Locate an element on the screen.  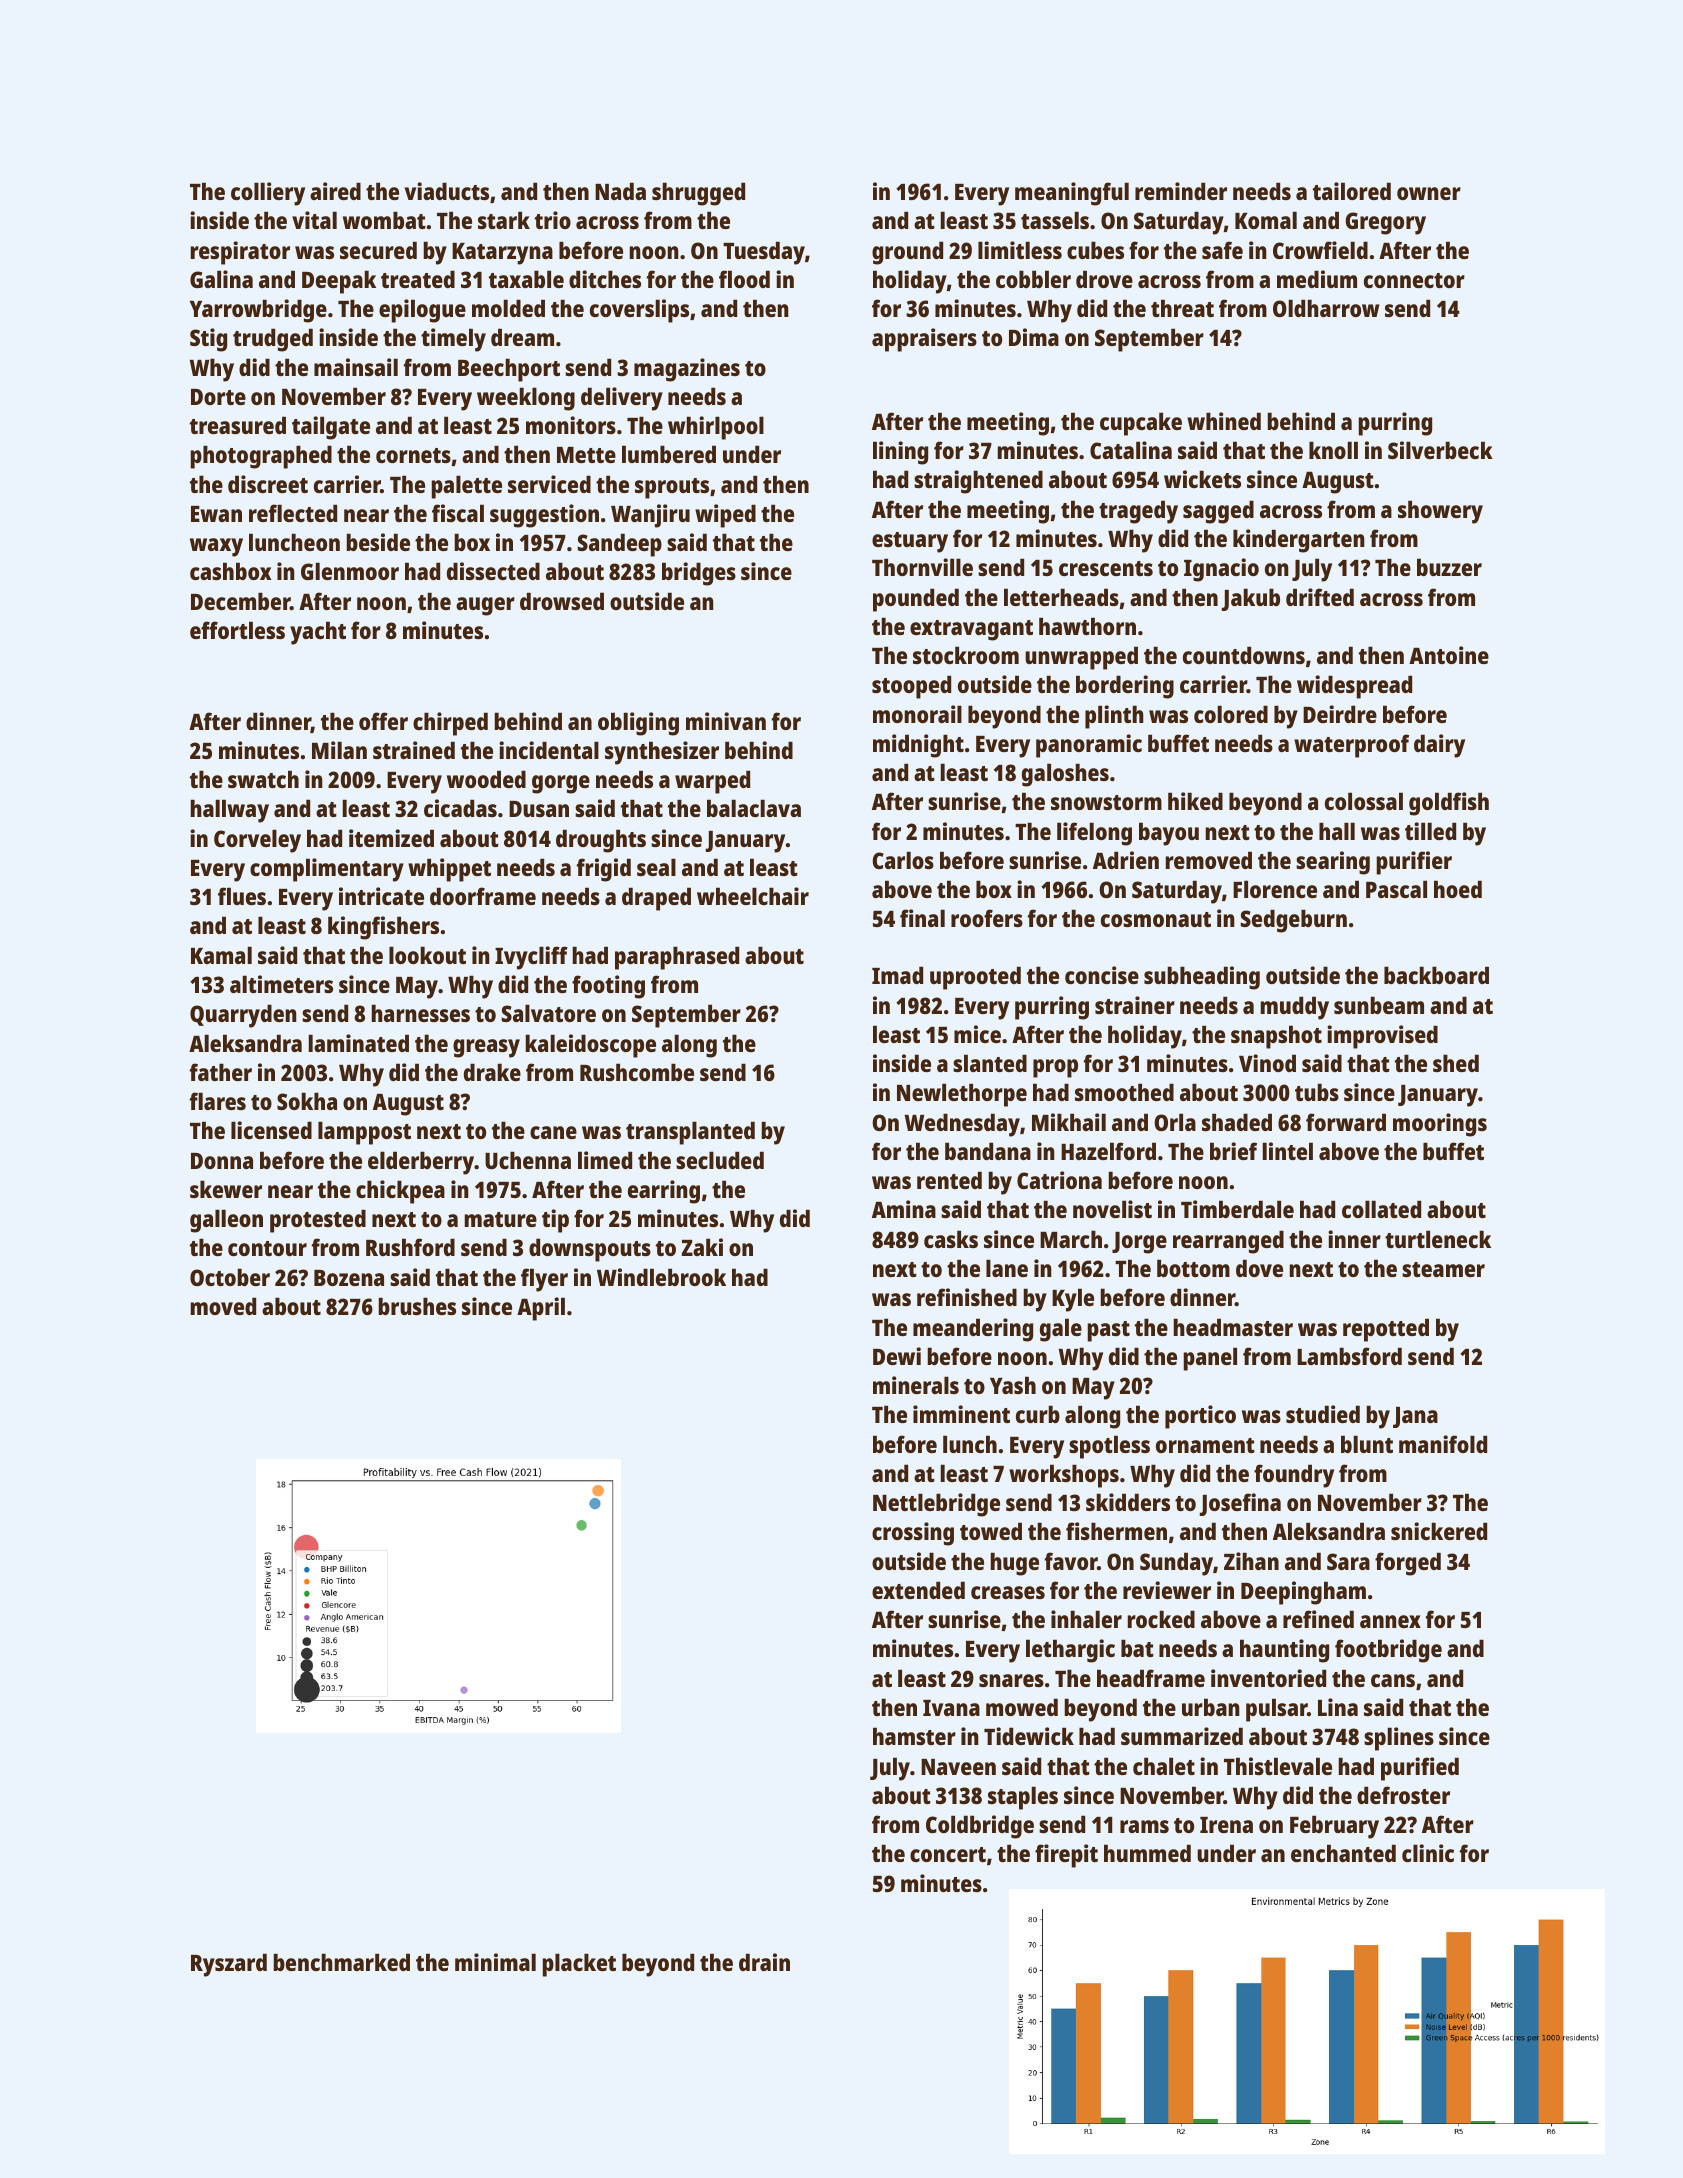
Ryszard is located at coordinates (229, 1965).
